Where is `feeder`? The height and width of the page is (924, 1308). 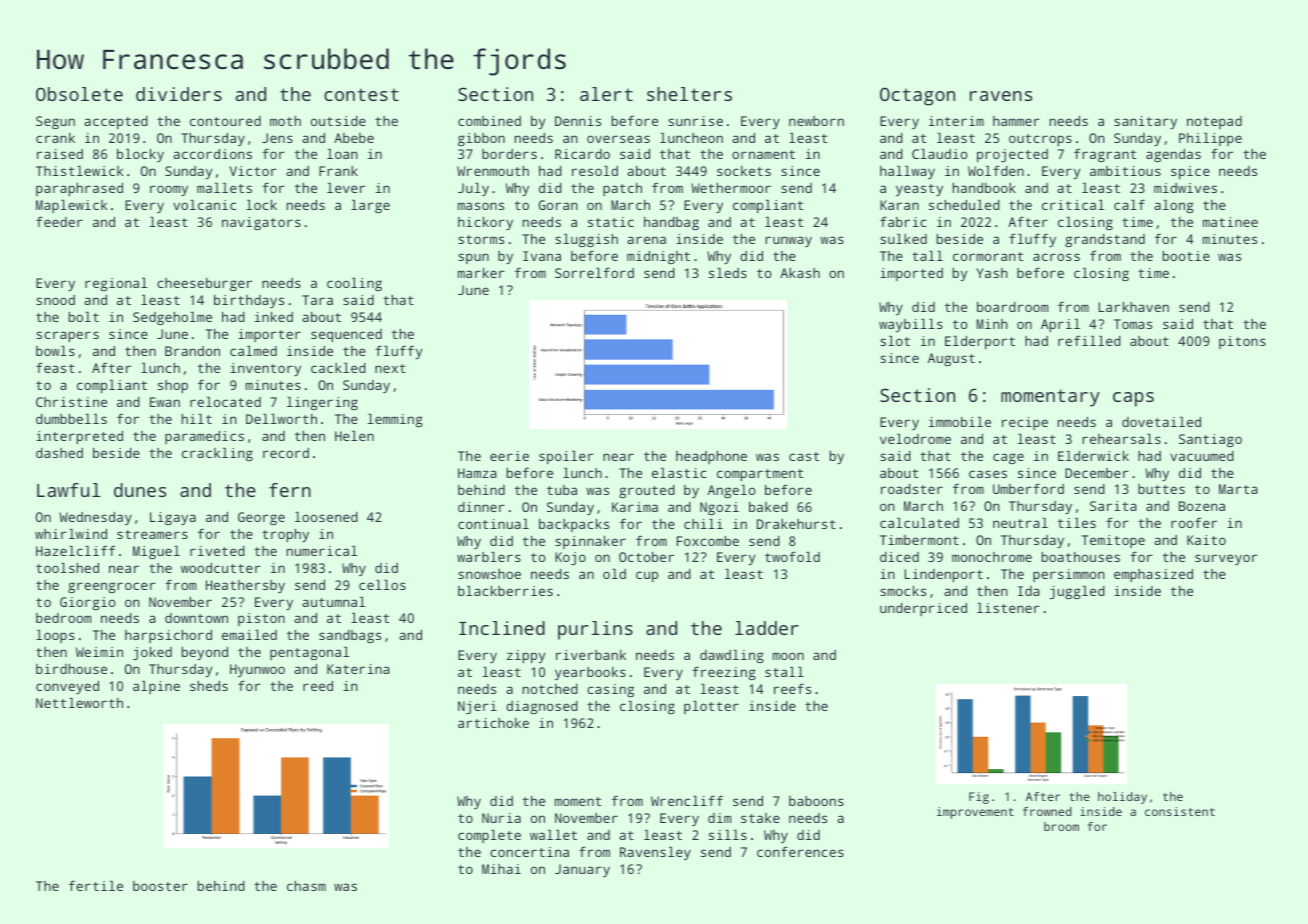
feeder is located at coordinates (59, 222).
